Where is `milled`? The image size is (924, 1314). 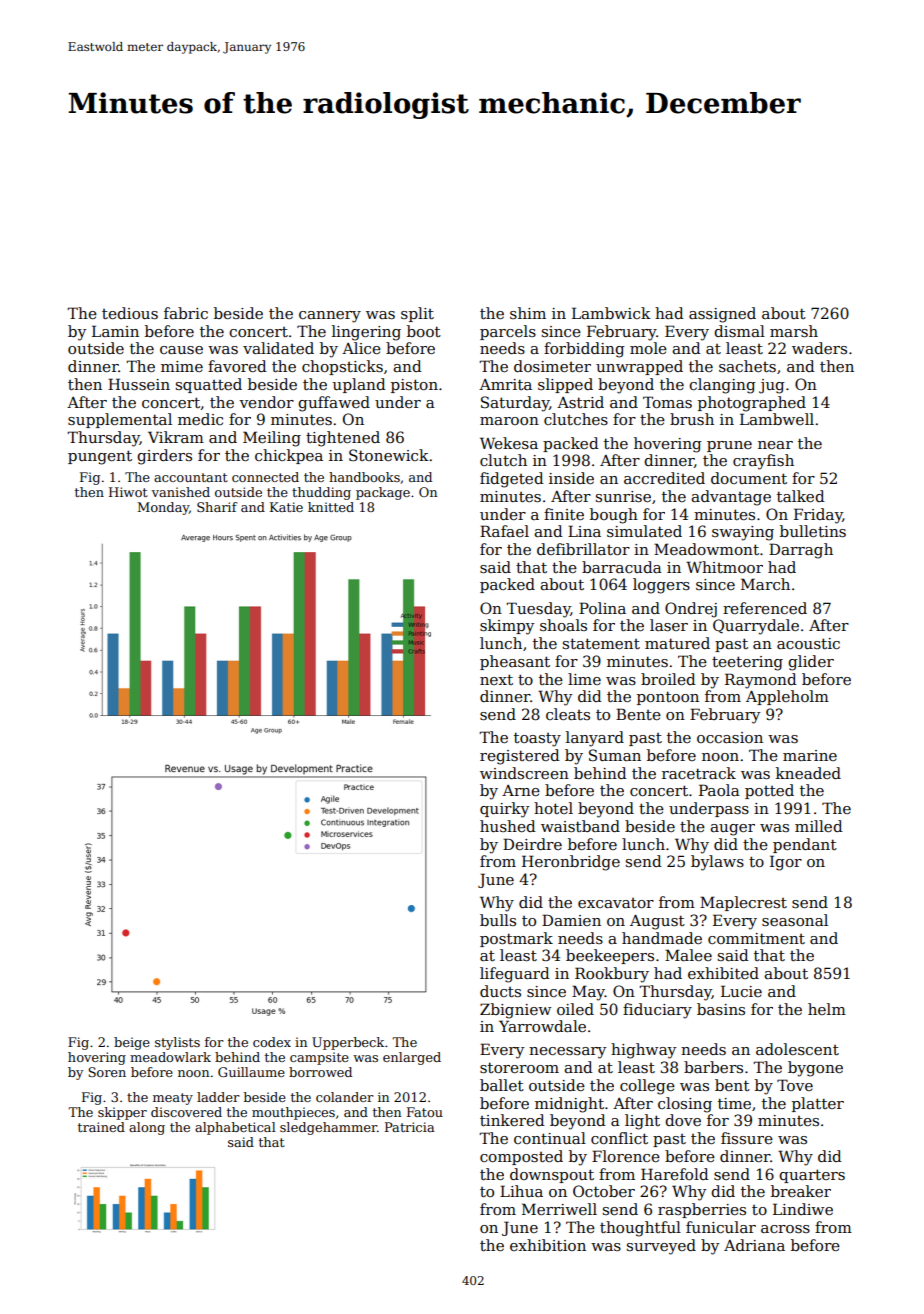
milled is located at coordinates (819, 826).
